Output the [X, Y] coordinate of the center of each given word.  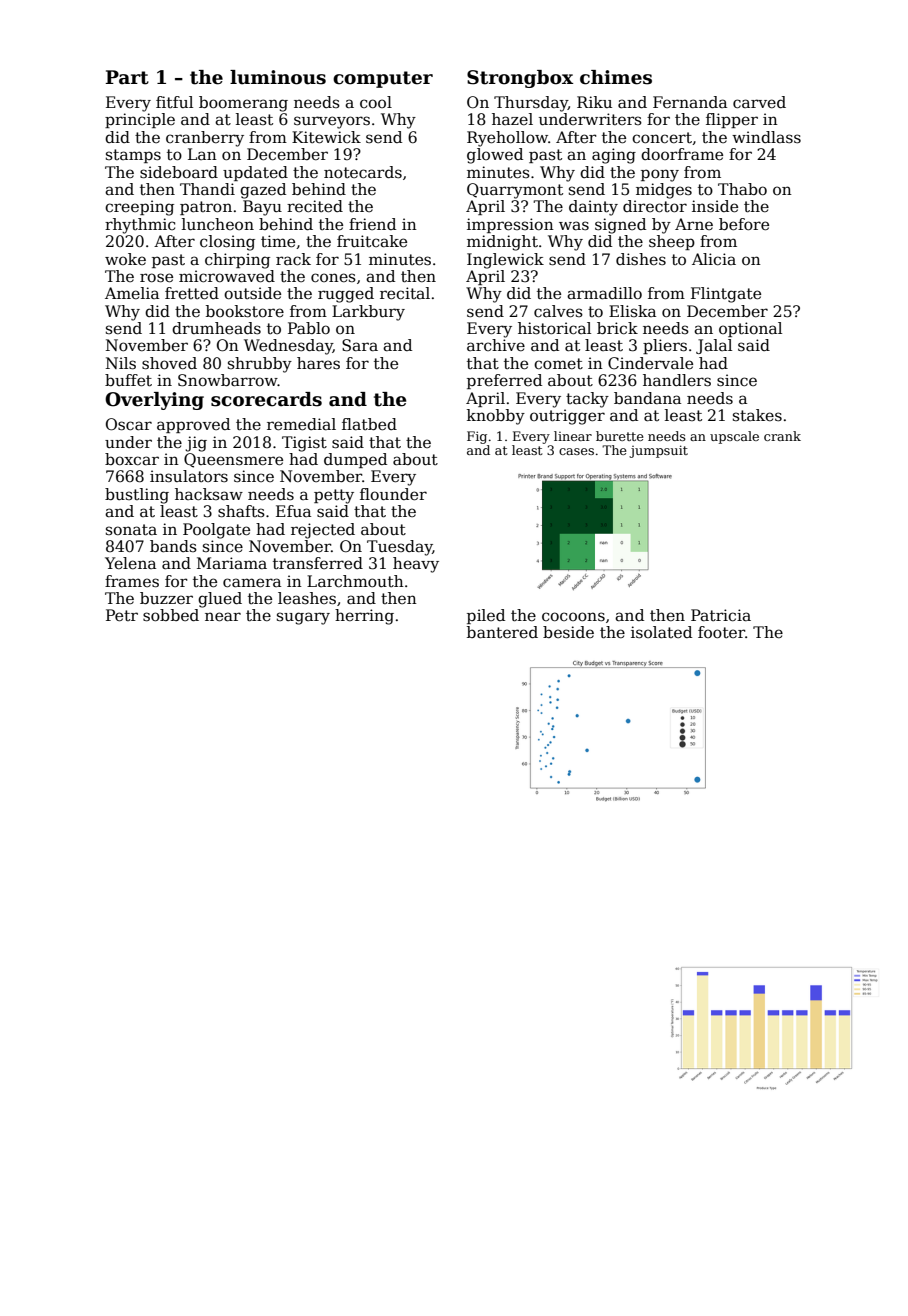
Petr [122, 615]
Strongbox [520, 79]
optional [750, 329]
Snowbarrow [228, 380]
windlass [766, 137]
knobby [496, 417]
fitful [174, 102]
